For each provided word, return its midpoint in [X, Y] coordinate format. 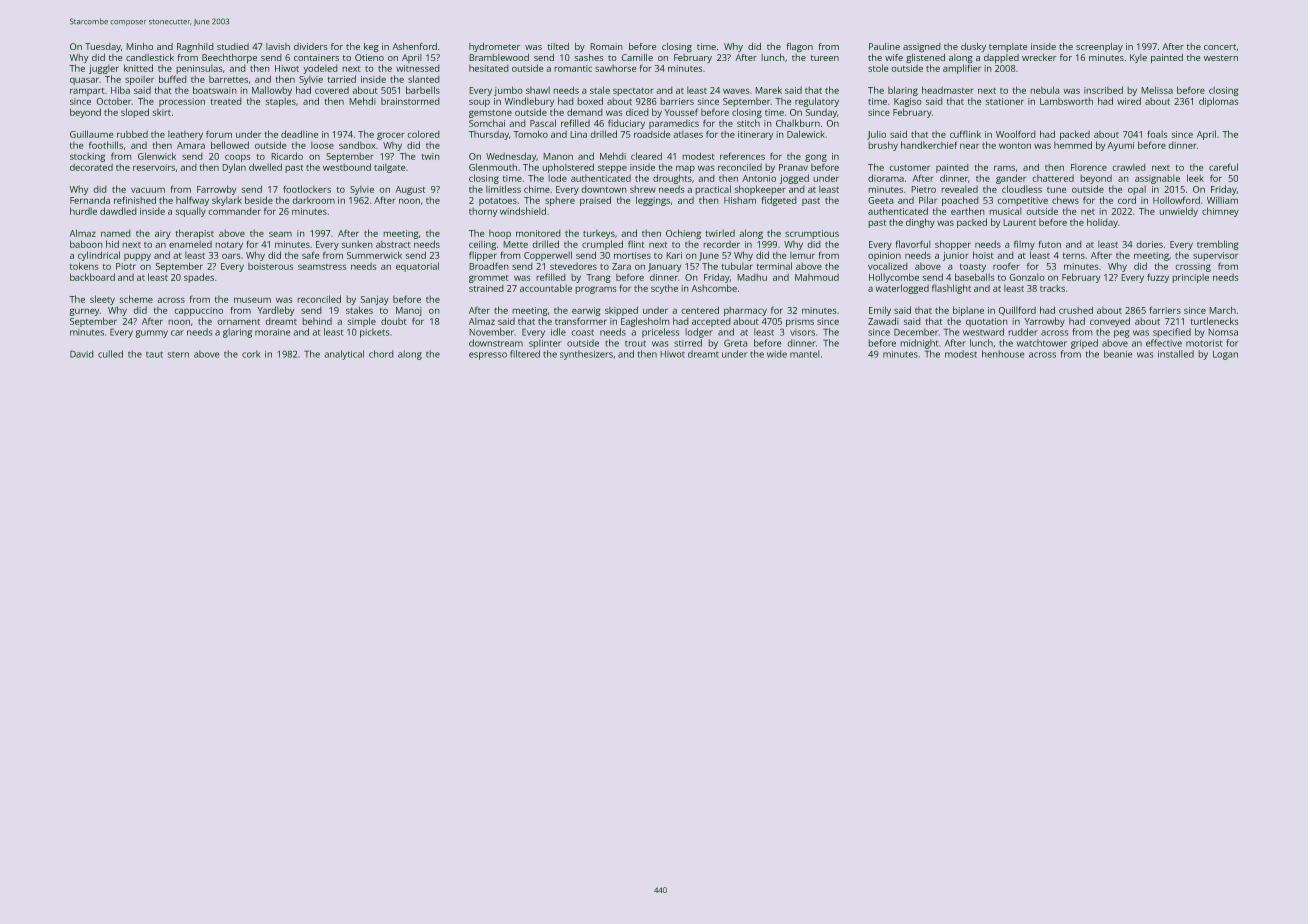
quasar [84, 81]
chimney [1220, 212]
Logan [1225, 355]
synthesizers [586, 355]
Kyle [1138, 58]
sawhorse [615, 68]
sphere [560, 201]
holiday [1102, 223]
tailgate [389, 168]
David [81, 354]
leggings [653, 201]
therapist [195, 234]
